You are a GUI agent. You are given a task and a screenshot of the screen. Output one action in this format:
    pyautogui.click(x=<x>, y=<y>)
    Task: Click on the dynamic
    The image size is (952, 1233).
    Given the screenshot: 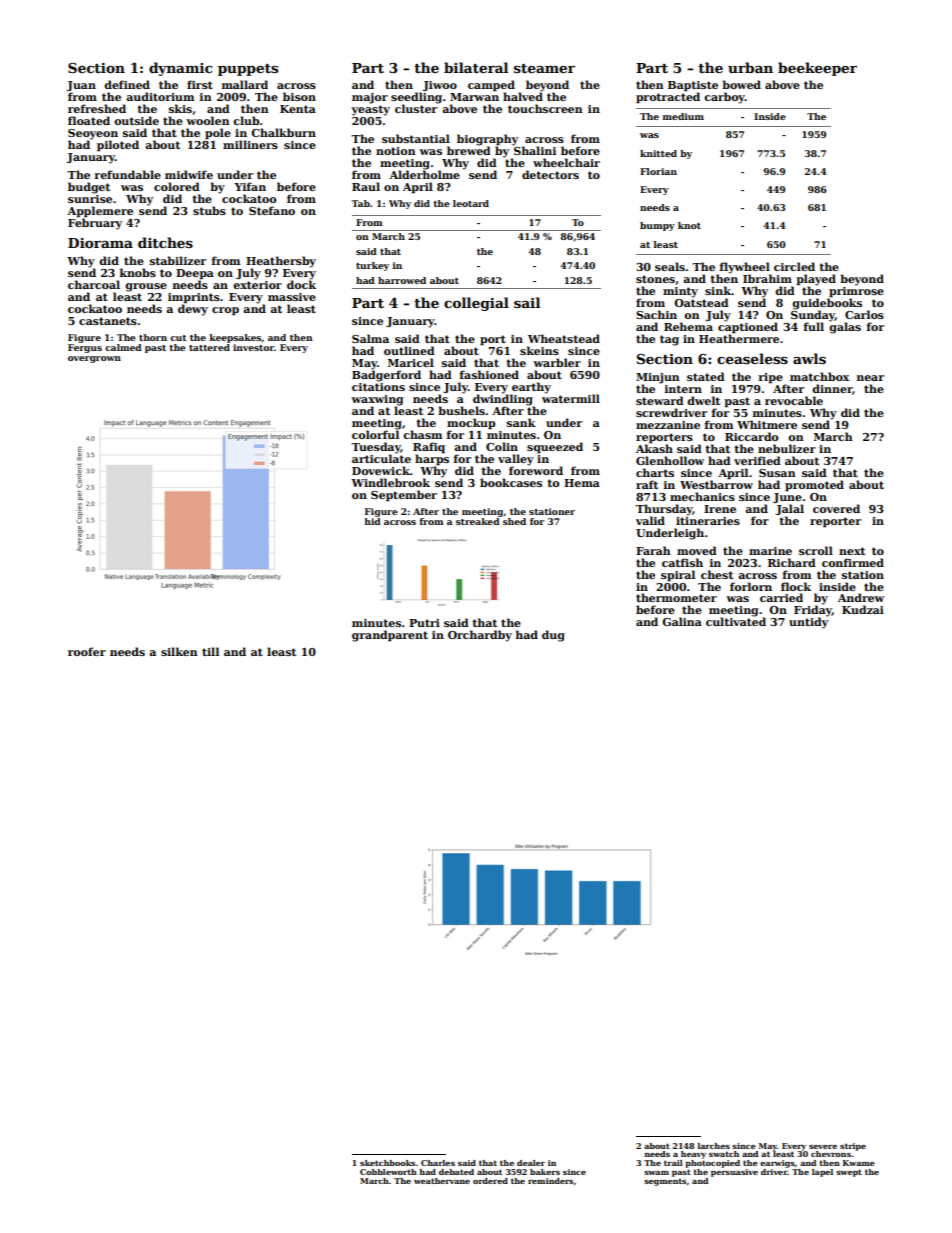 What is the action you would take?
    pyautogui.click(x=180, y=69)
